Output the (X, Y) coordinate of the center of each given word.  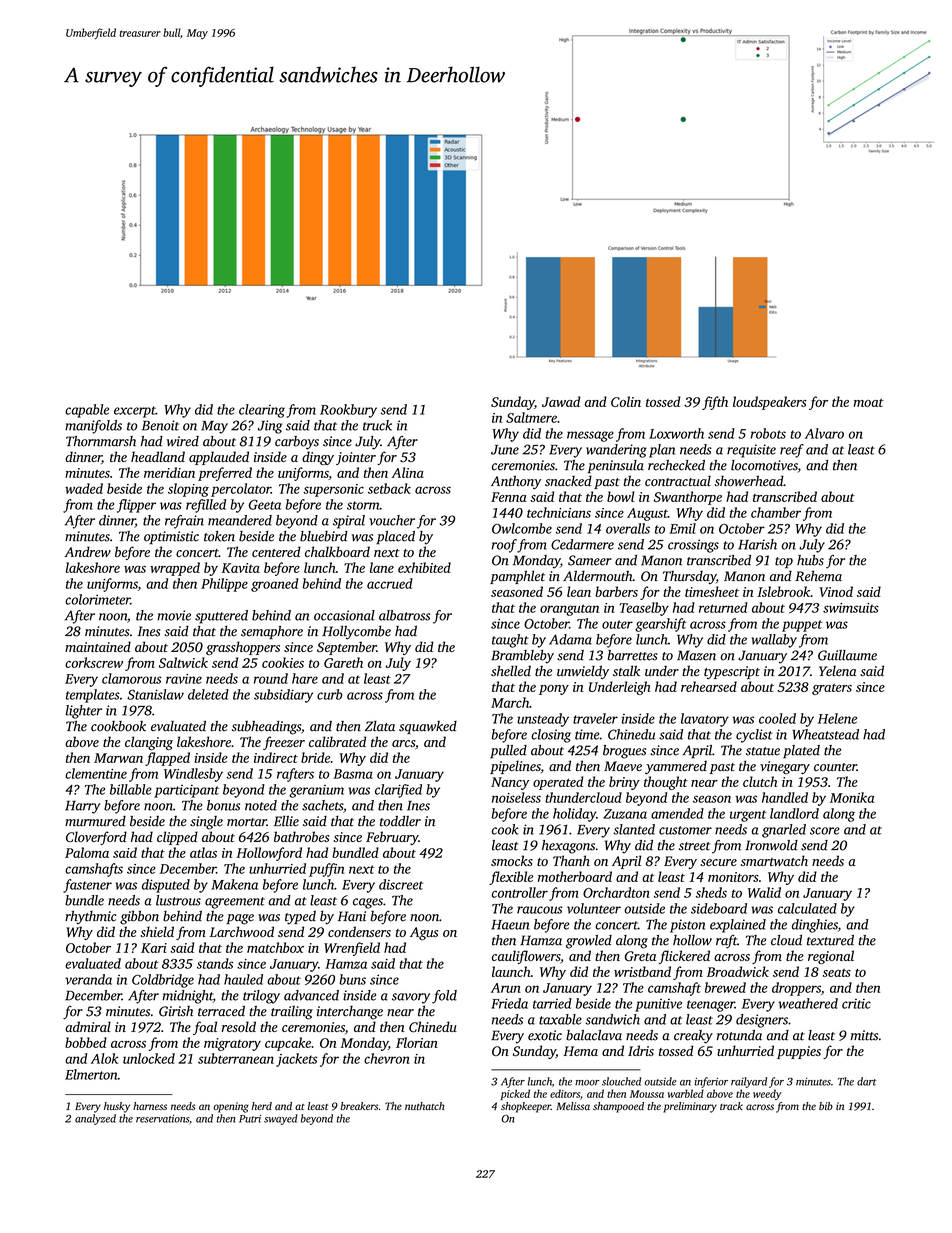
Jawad (561, 401)
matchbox (275, 947)
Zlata (380, 726)
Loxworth (676, 433)
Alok (104, 1058)
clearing (262, 411)
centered (276, 551)
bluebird (324, 536)
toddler (400, 821)
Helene (837, 718)
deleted (208, 694)
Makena (234, 884)
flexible (511, 878)
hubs (810, 560)
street (694, 846)
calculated (807, 908)
